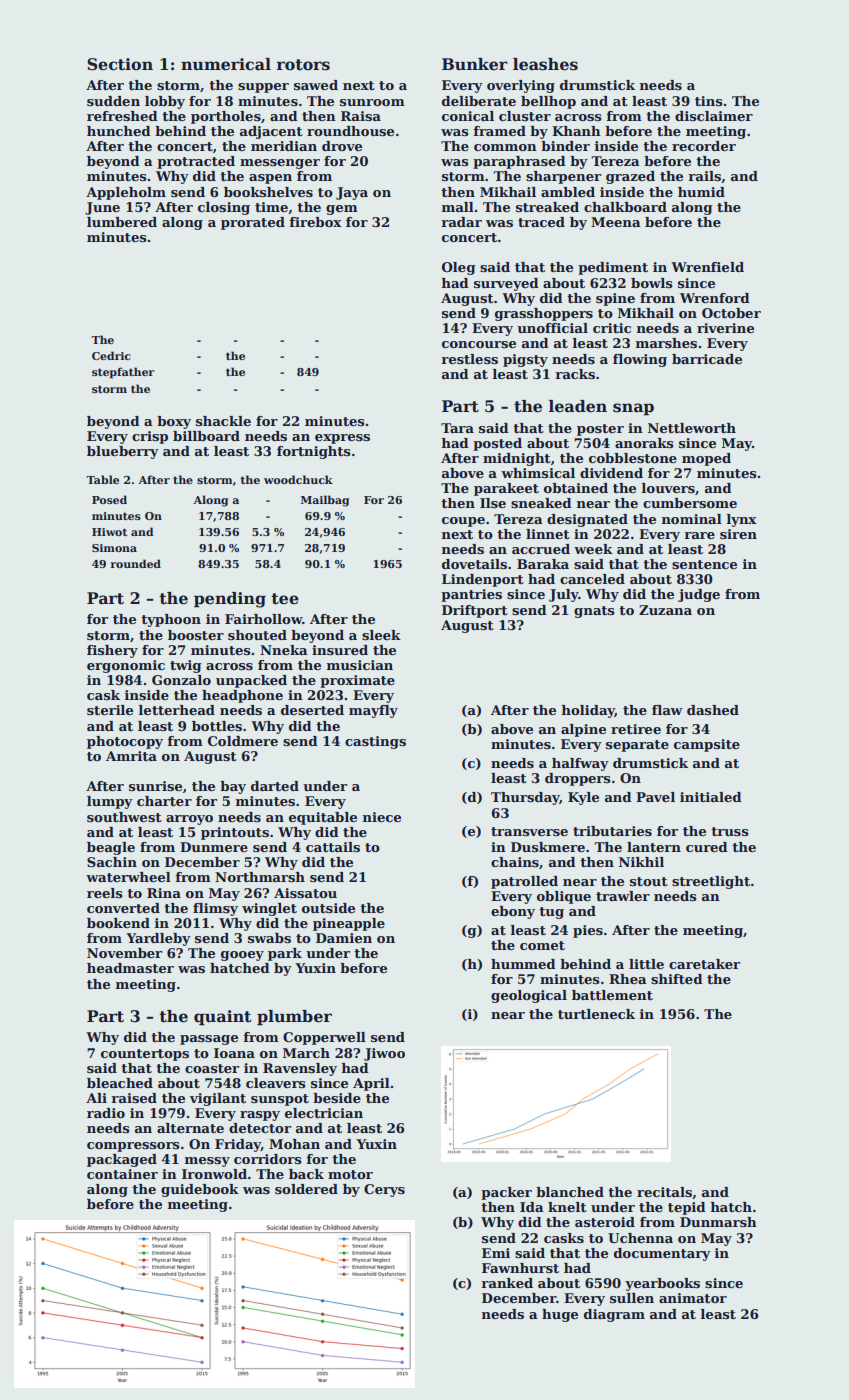 This screenshot has width=849, height=1400. Describe the element at coordinates (200, 1190) in the screenshot. I see `guidebook` at that location.
